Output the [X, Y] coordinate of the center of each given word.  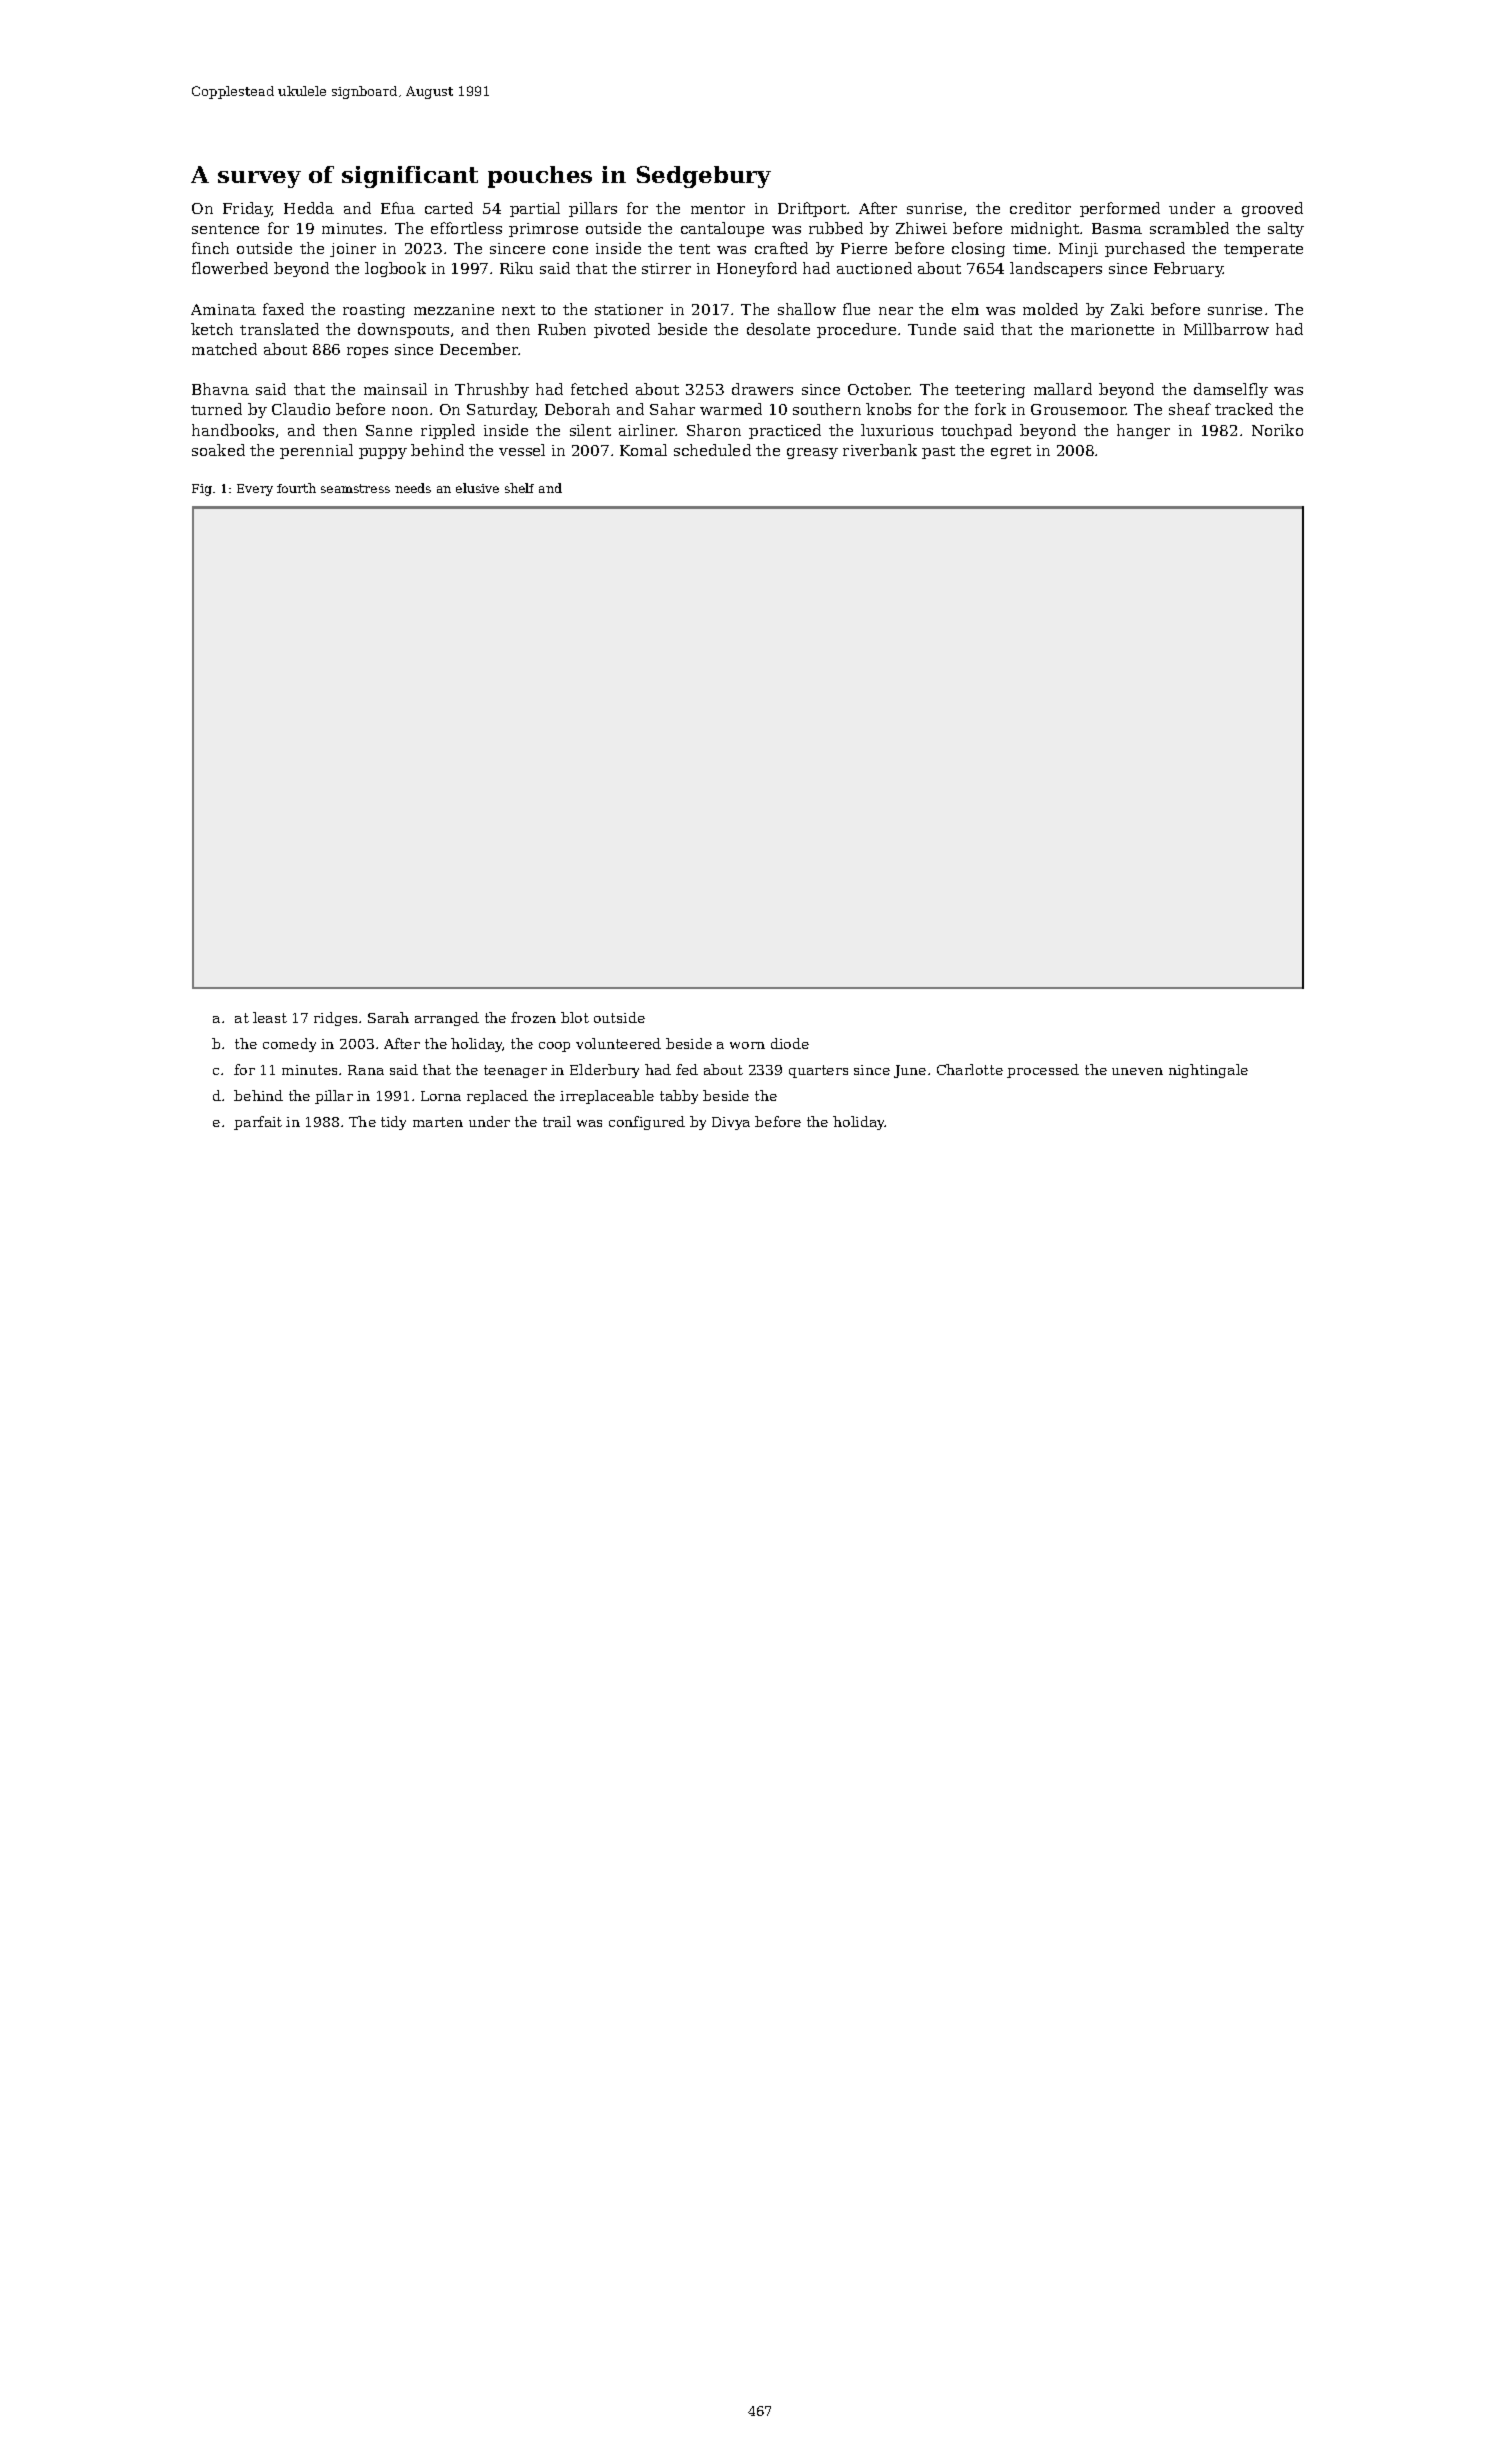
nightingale [1208, 1071]
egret [1011, 452]
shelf [519, 488]
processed [1043, 1071]
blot [575, 1017]
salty [1286, 229]
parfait [258, 1123]
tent [694, 249]
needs [413, 488]
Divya [731, 1123]
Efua [398, 208]
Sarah [388, 1017]
